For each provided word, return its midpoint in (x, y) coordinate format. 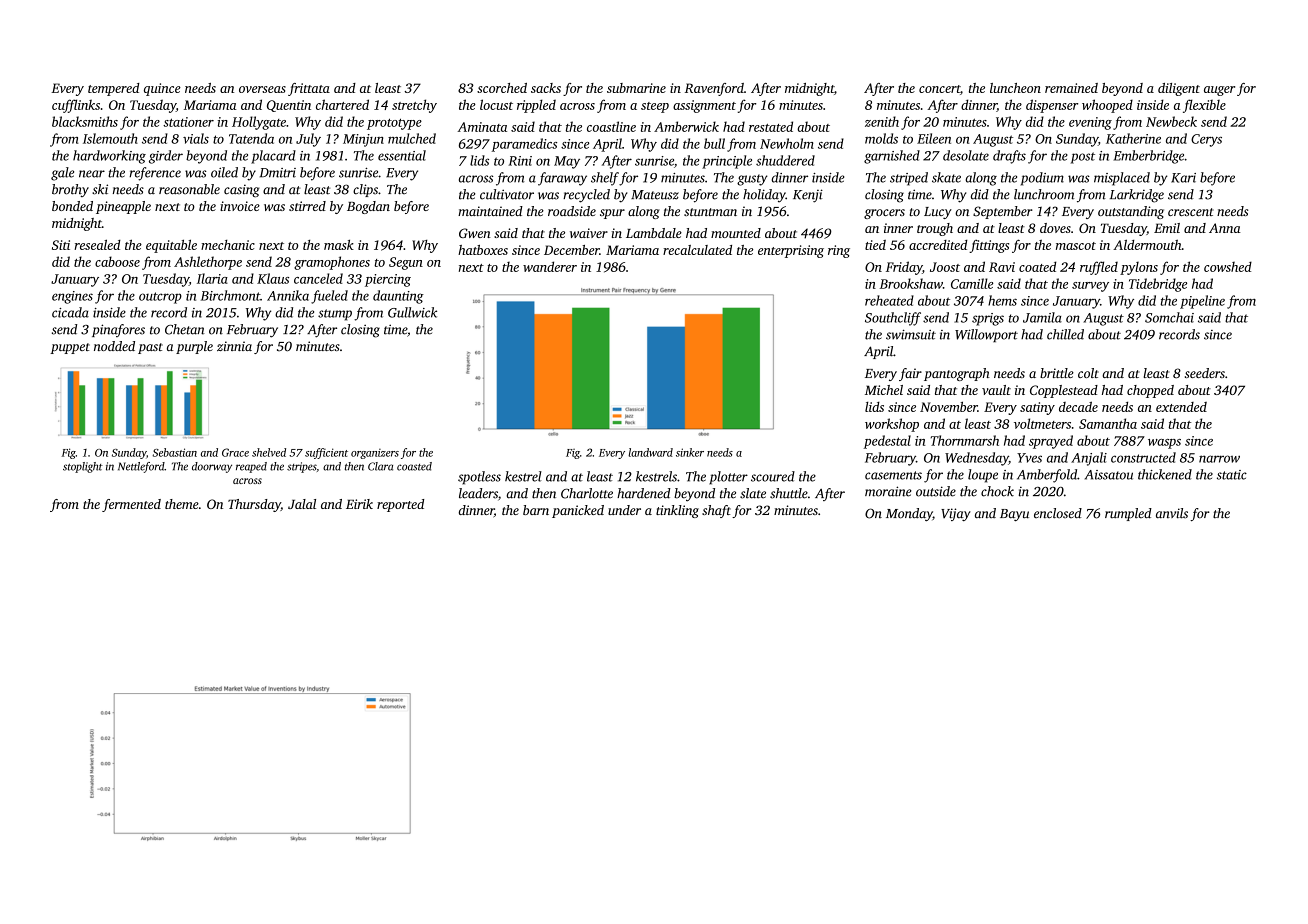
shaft (716, 511)
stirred (307, 206)
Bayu (1014, 515)
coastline (611, 126)
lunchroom (1044, 194)
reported (400, 505)
